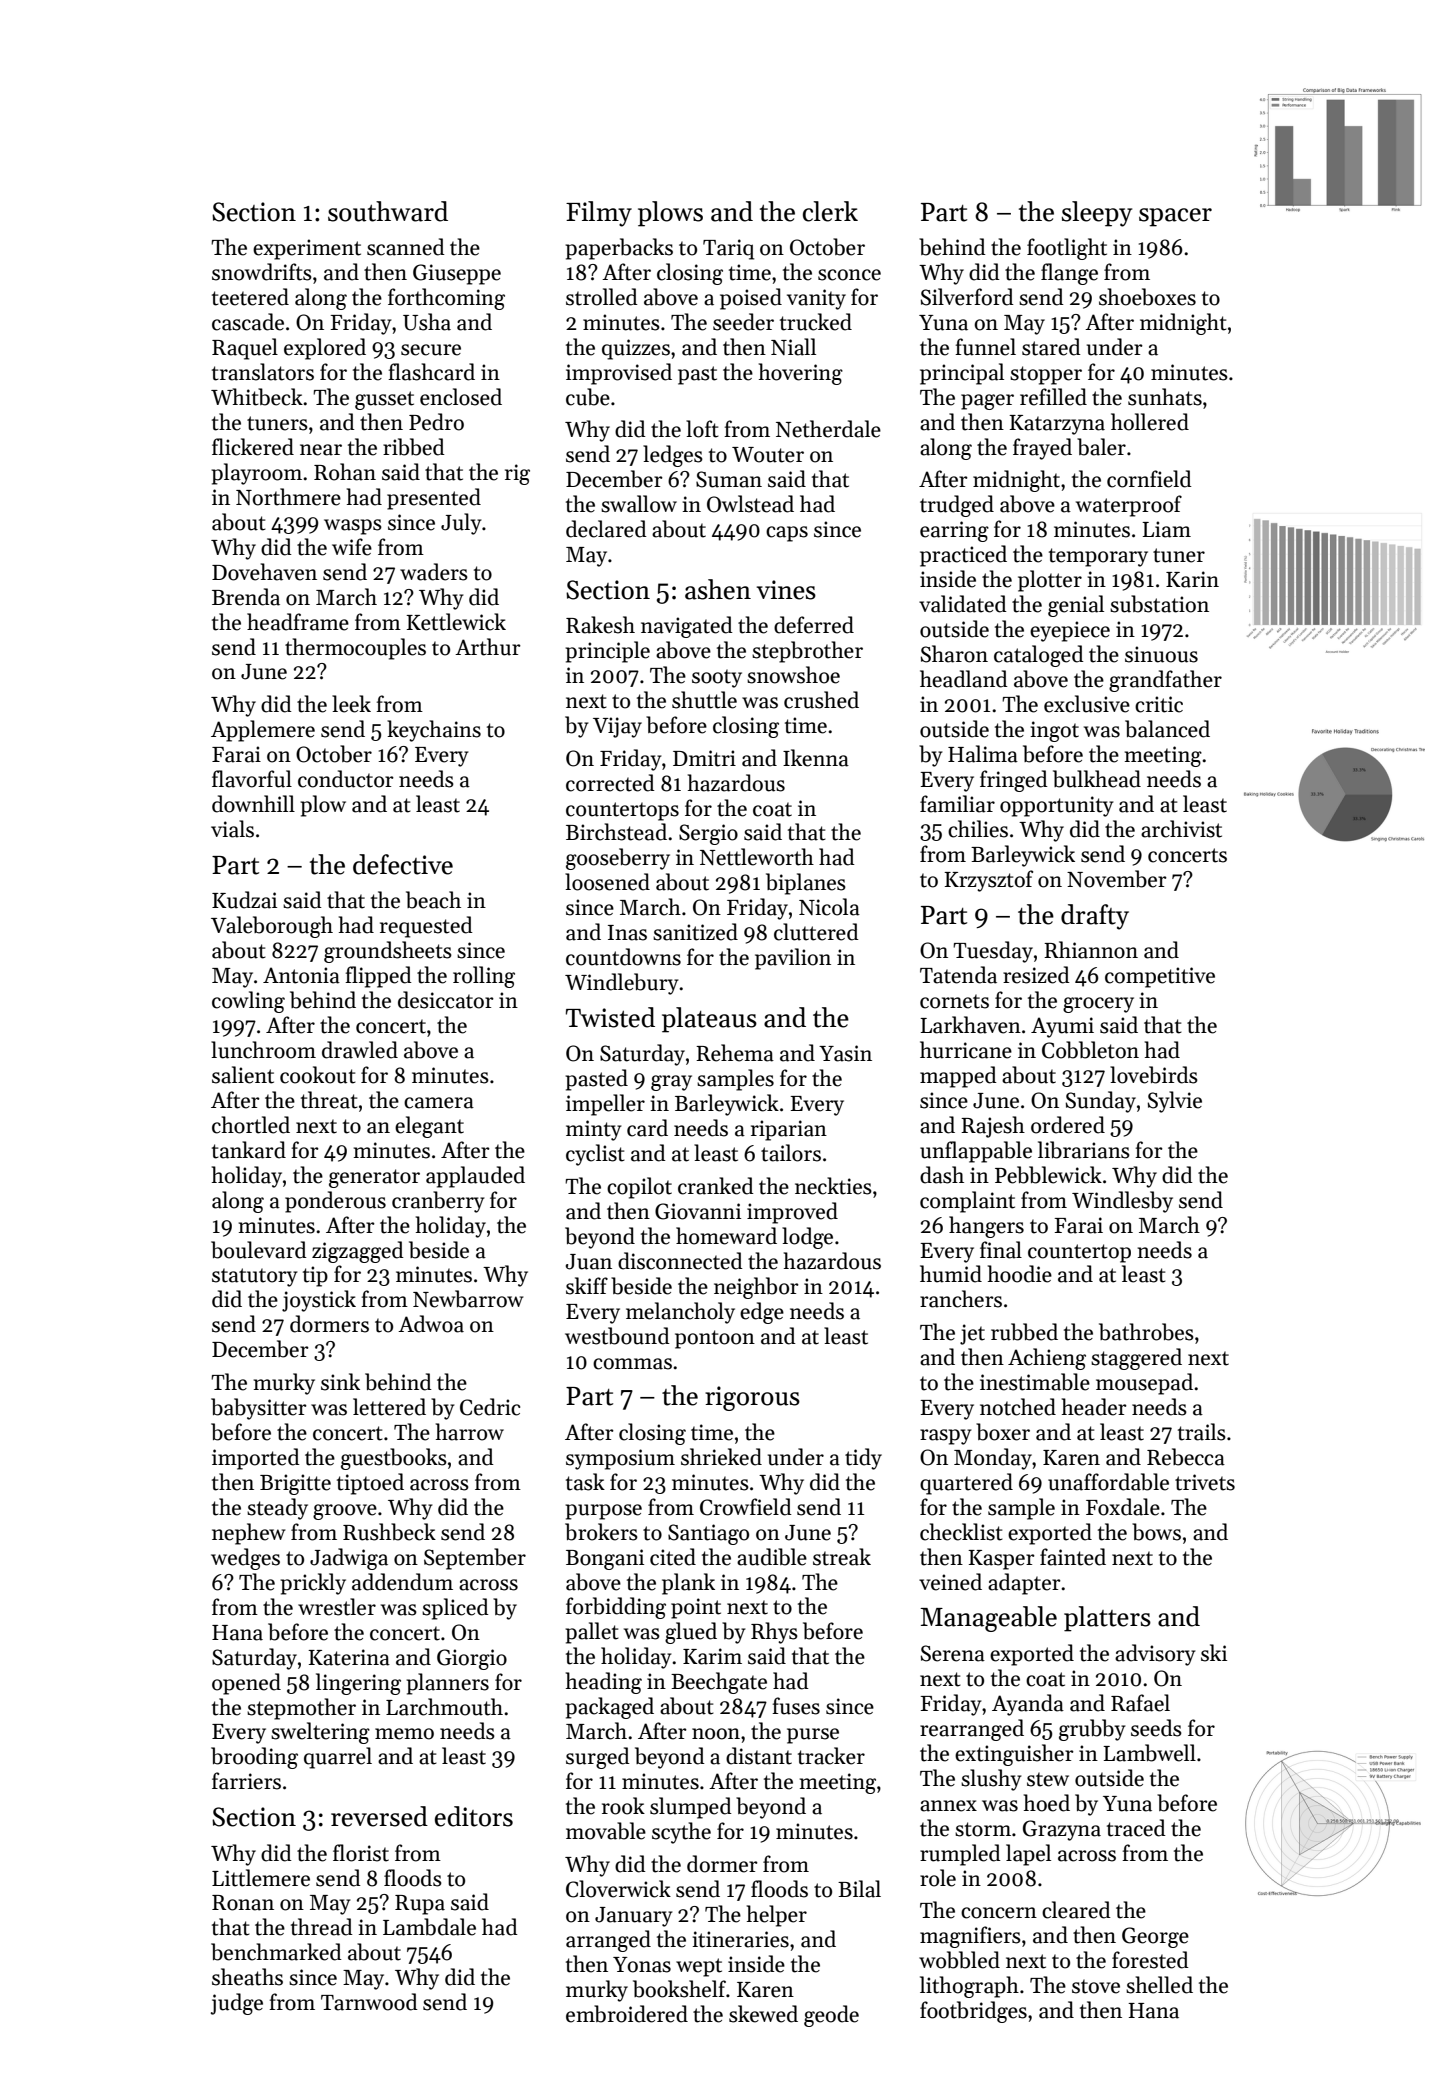 The image size is (1450, 2100). I want to click on Tarnwood, so click(369, 2002).
